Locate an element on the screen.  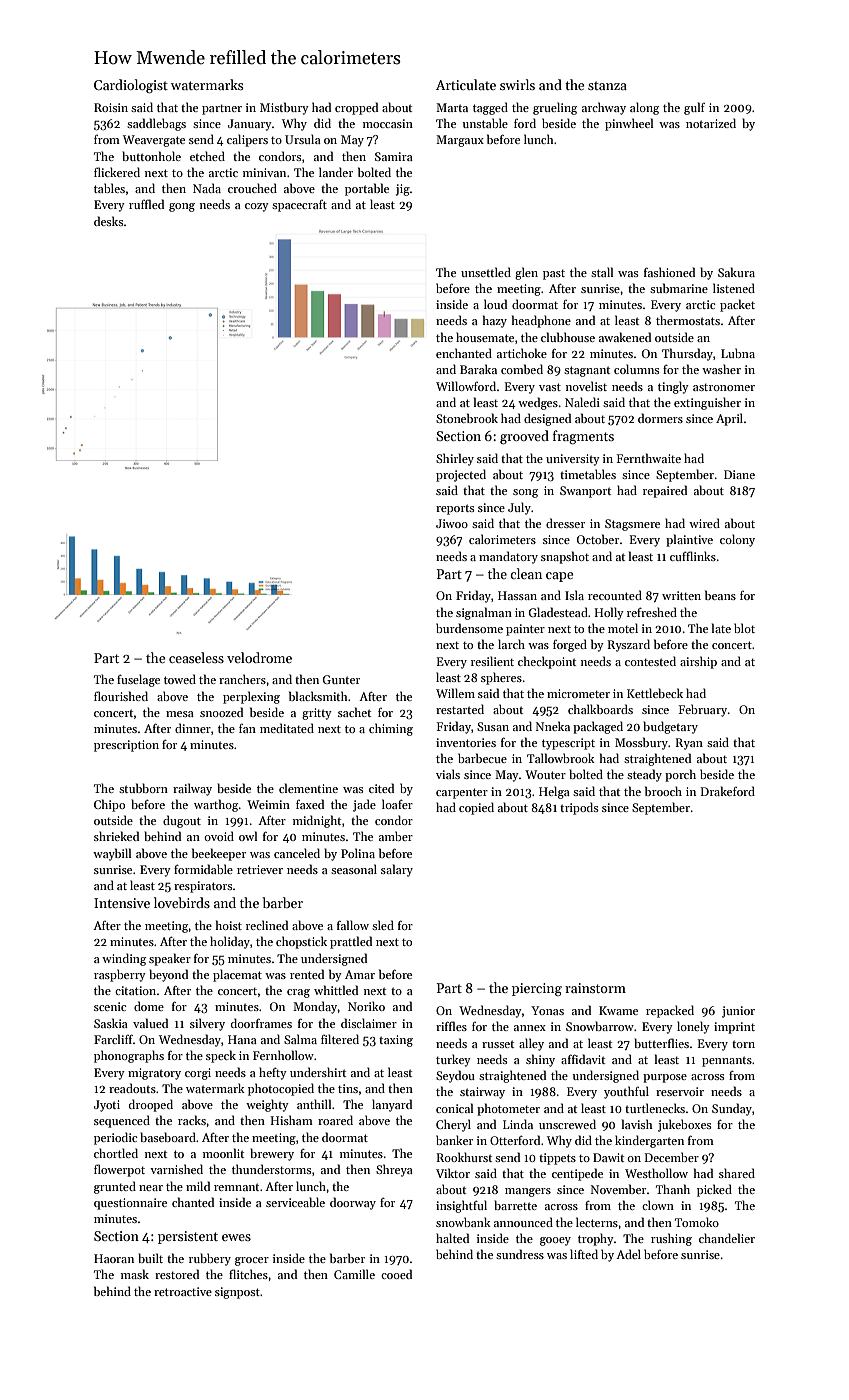
Mistbury is located at coordinates (284, 108).
